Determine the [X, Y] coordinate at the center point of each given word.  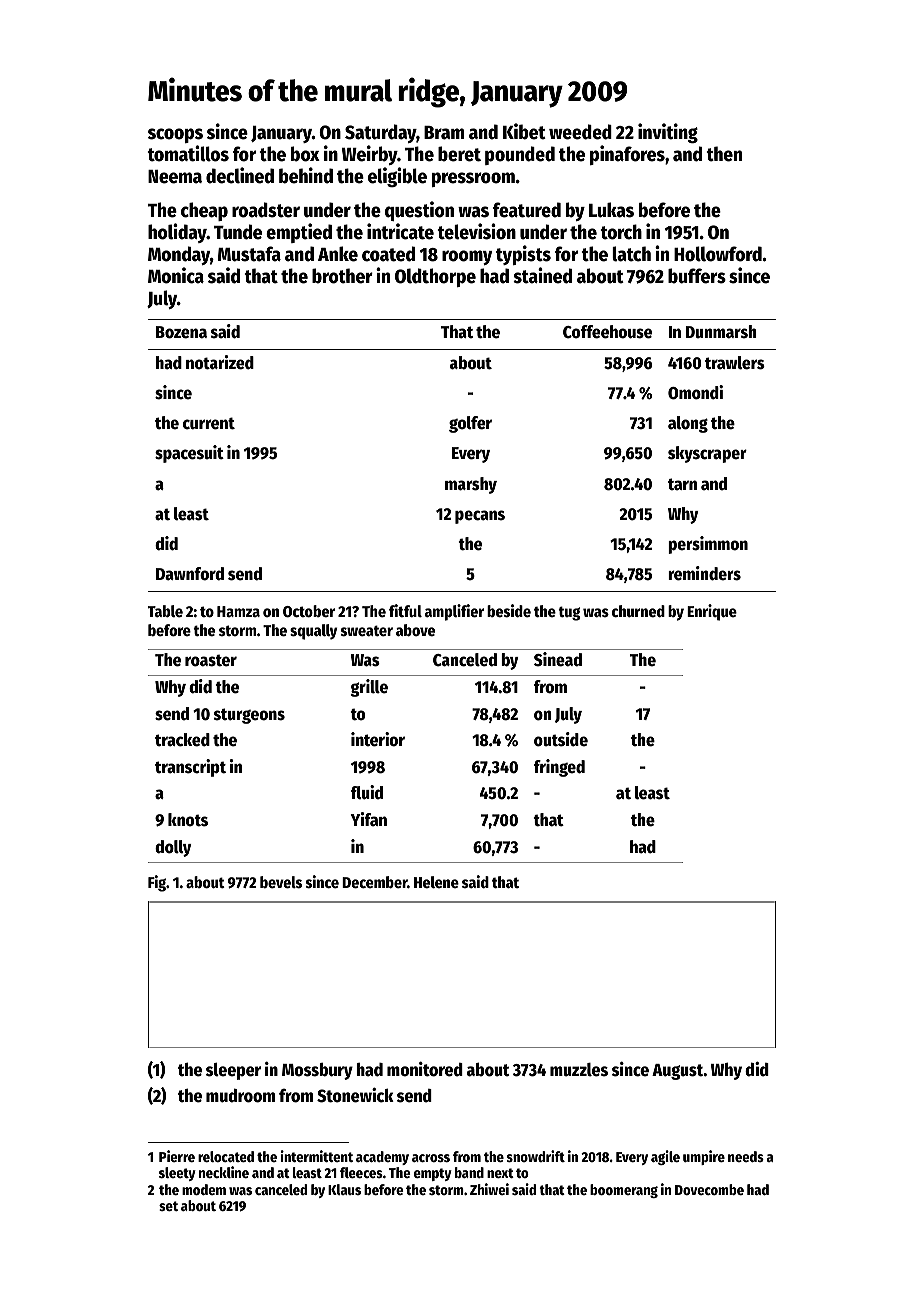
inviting [668, 133]
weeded [580, 132]
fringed [559, 768]
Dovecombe [709, 1189]
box [305, 154]
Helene [436, 882]
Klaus [344, 1189]
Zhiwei [489, 1189]
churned [638, 611]
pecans [480, 517]
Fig [157, 883]
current [209, 423]
